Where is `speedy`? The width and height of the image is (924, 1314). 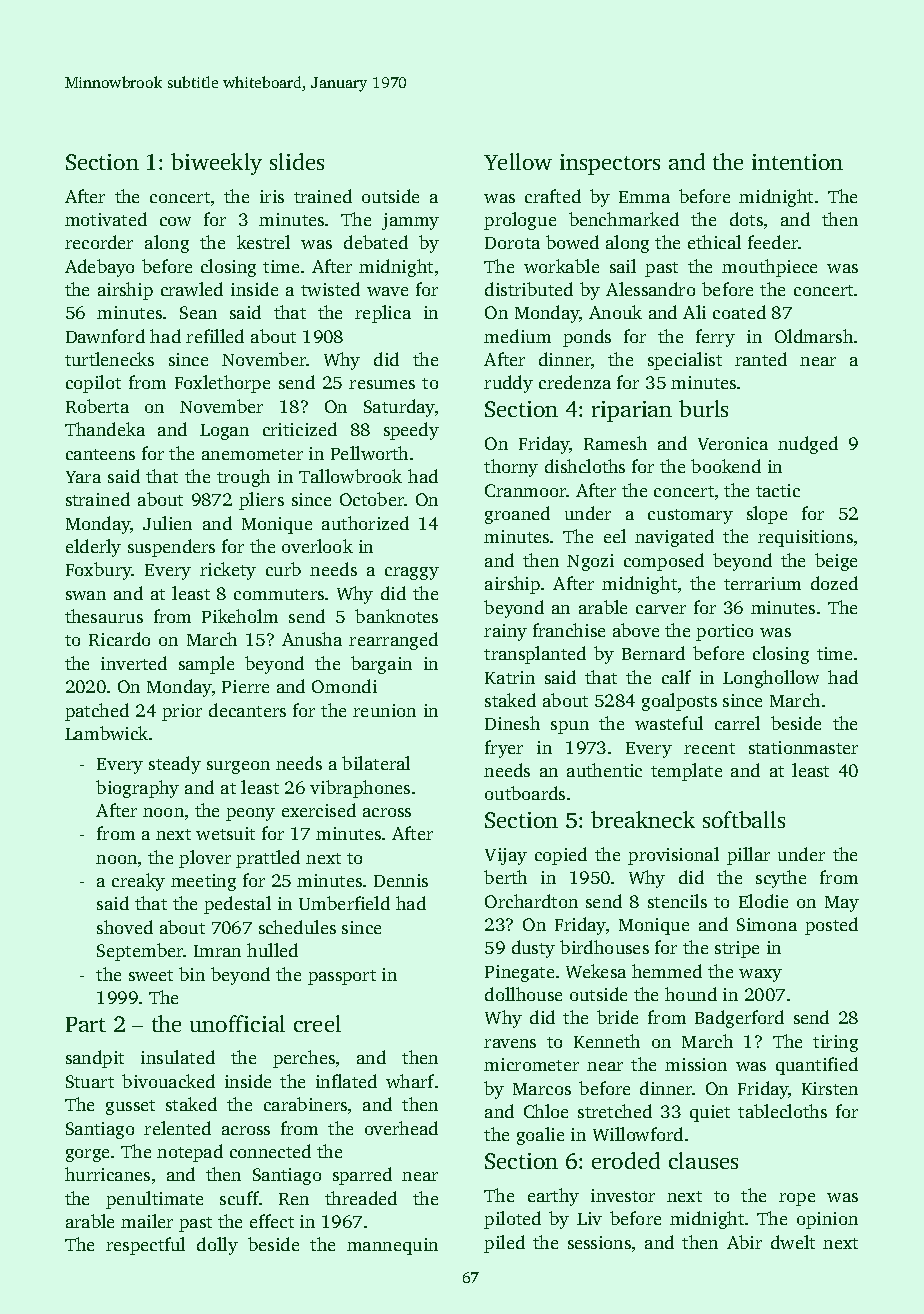 speedy is located at coordinates (411, 431).
